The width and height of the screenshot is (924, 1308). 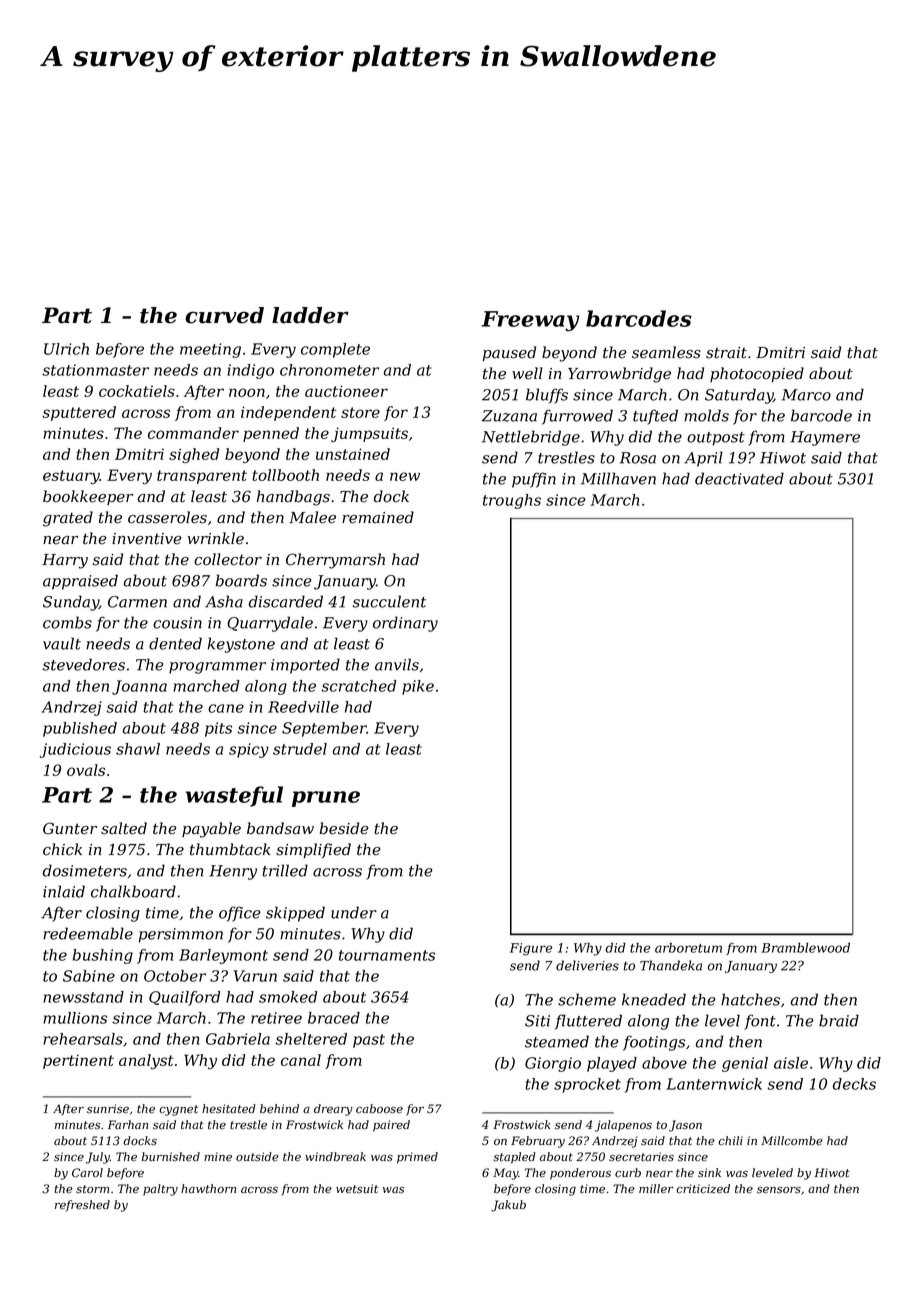 I want to click on analyst, so click(x=146, y=1061).
